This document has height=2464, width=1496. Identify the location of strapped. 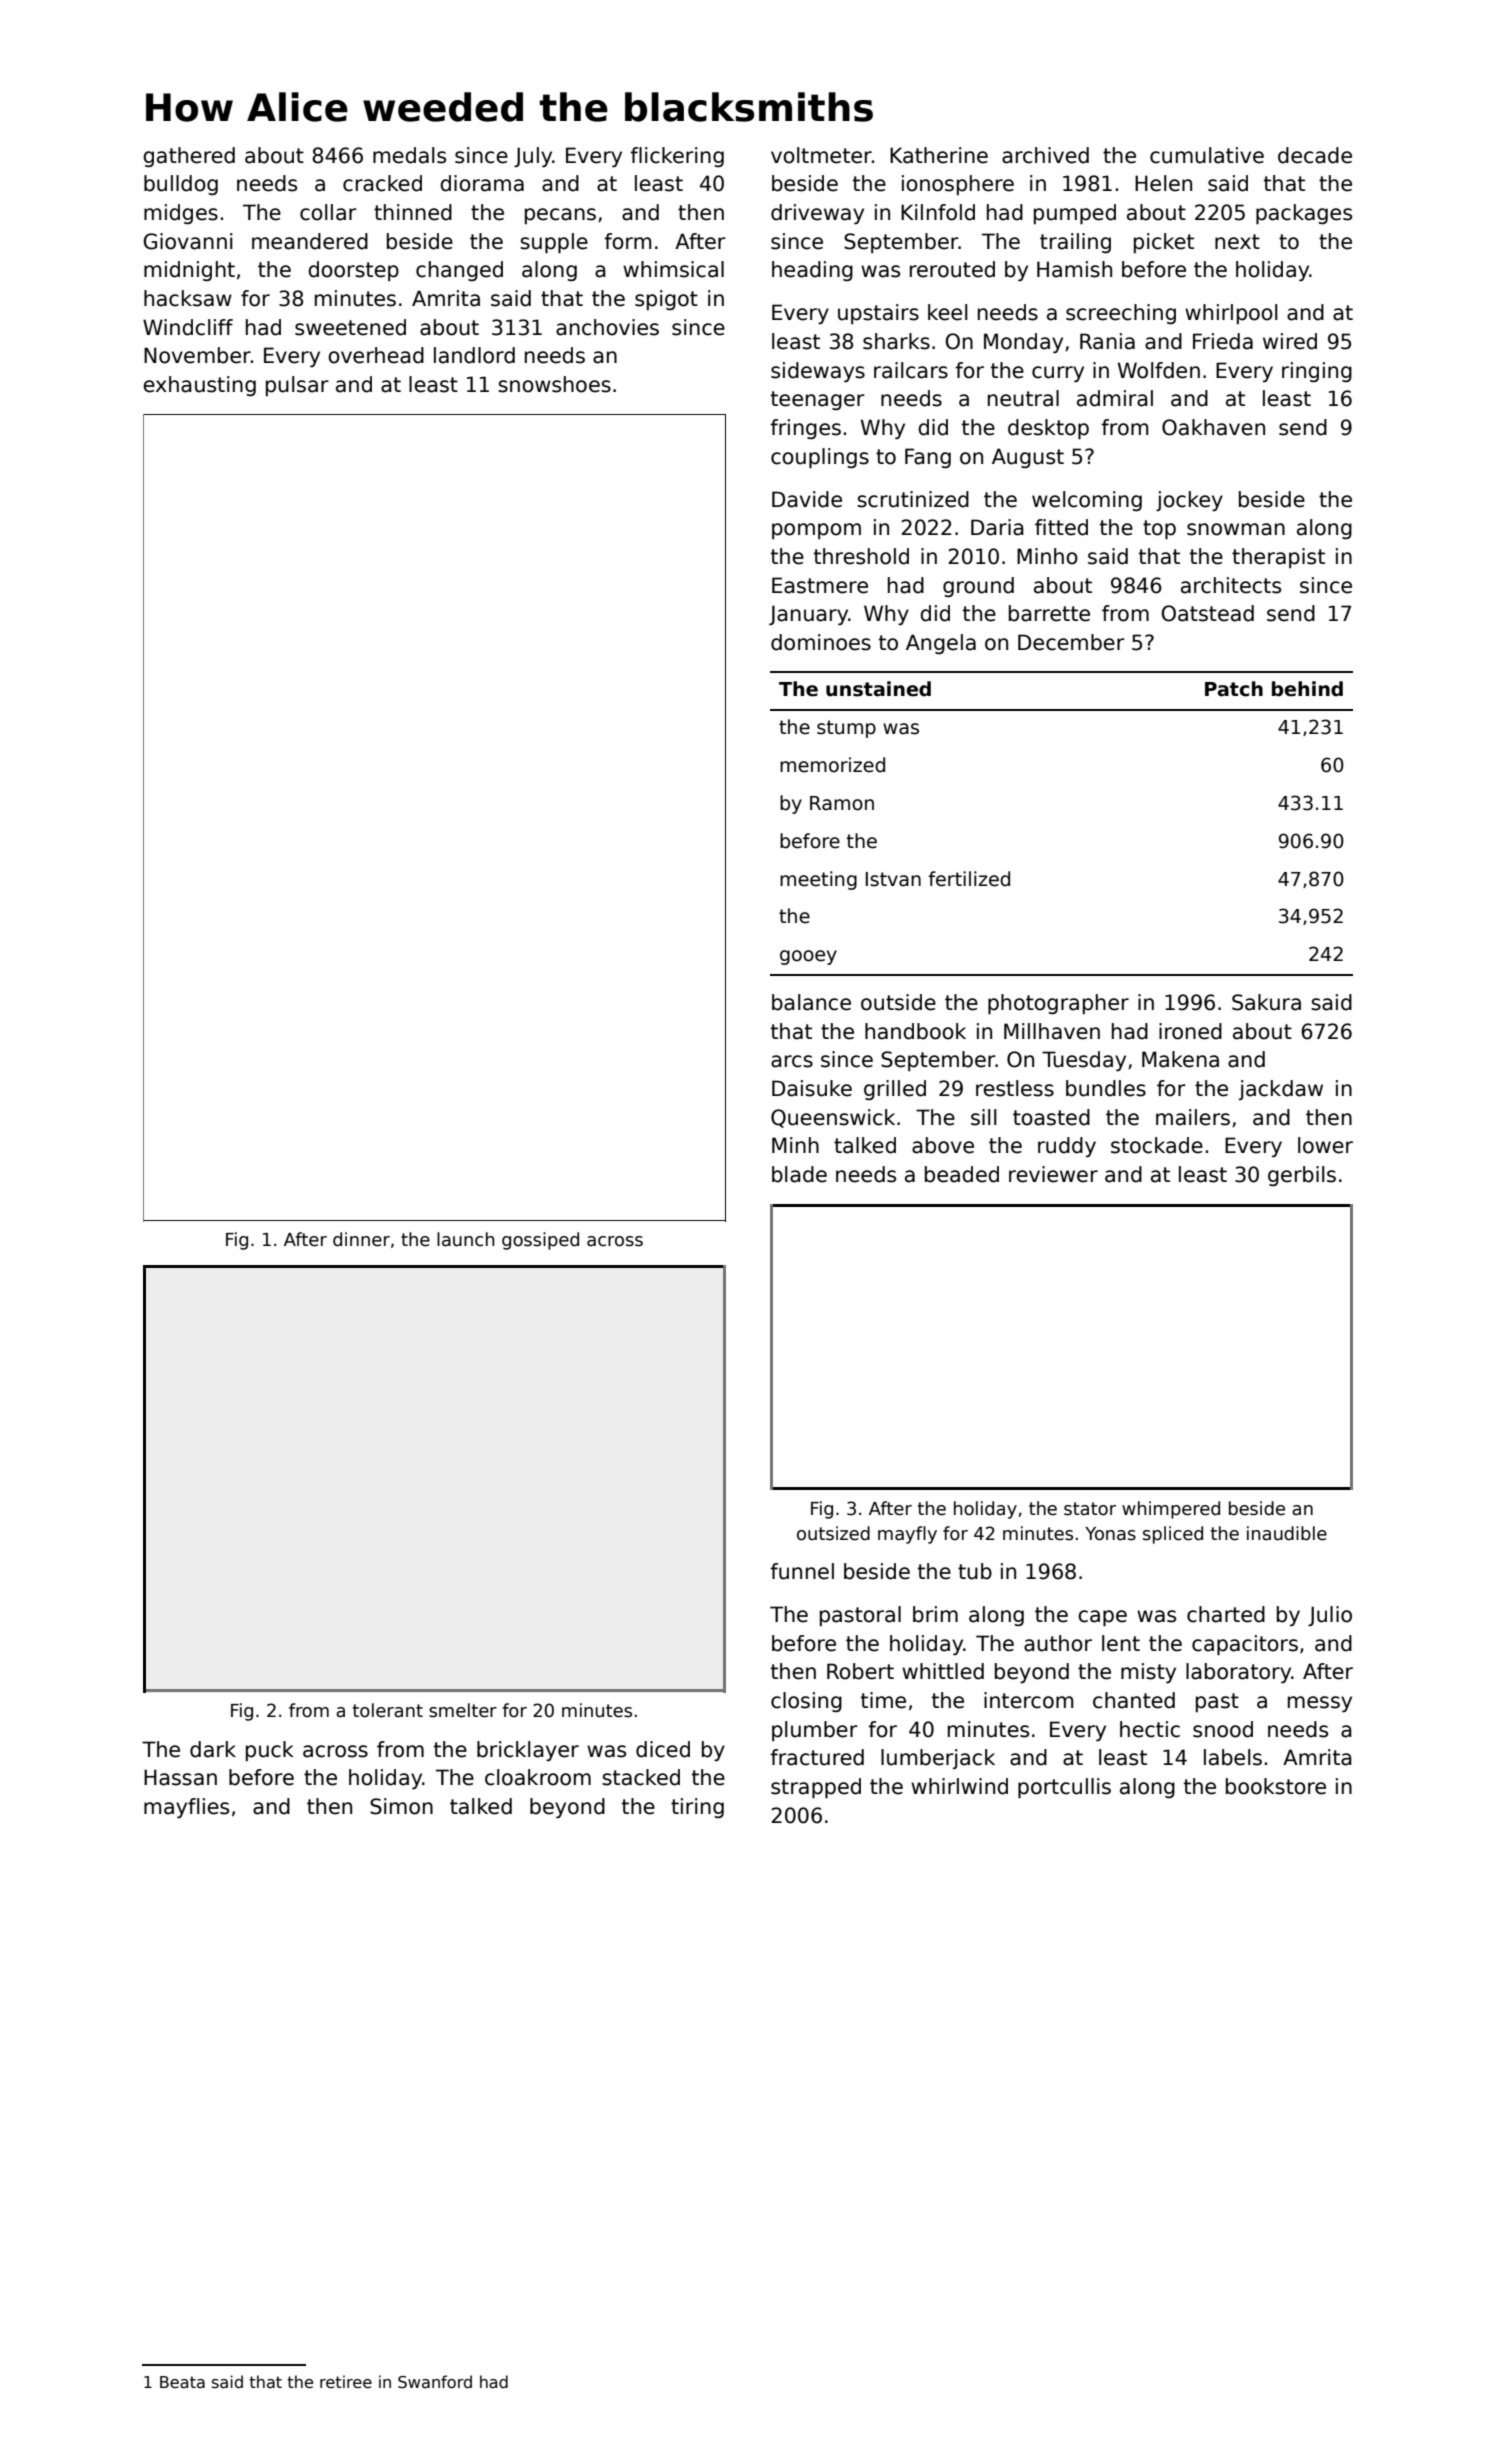
(816, 1788).
